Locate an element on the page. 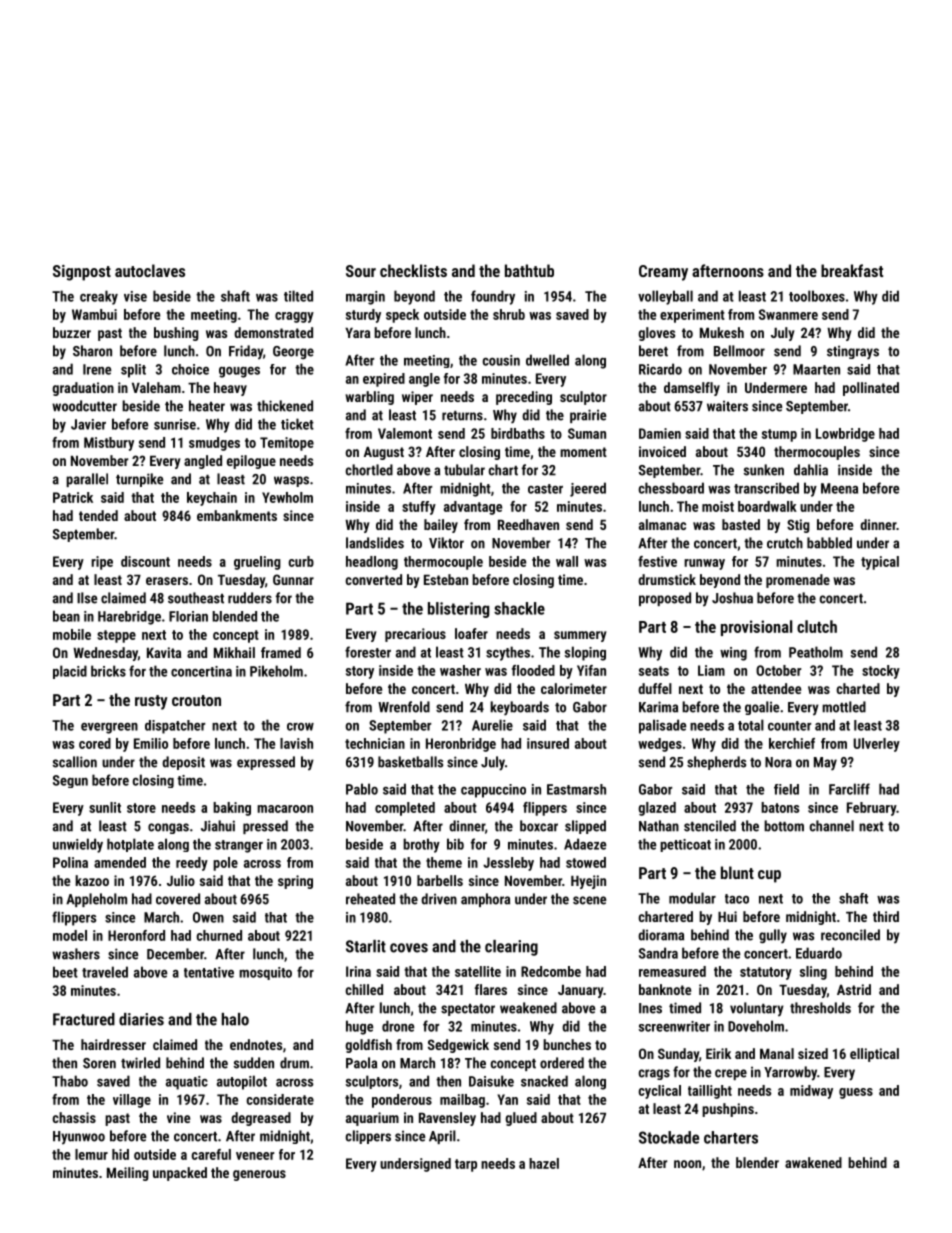 The image size is (952, 1233). total is located at coordinates (751, 725).
